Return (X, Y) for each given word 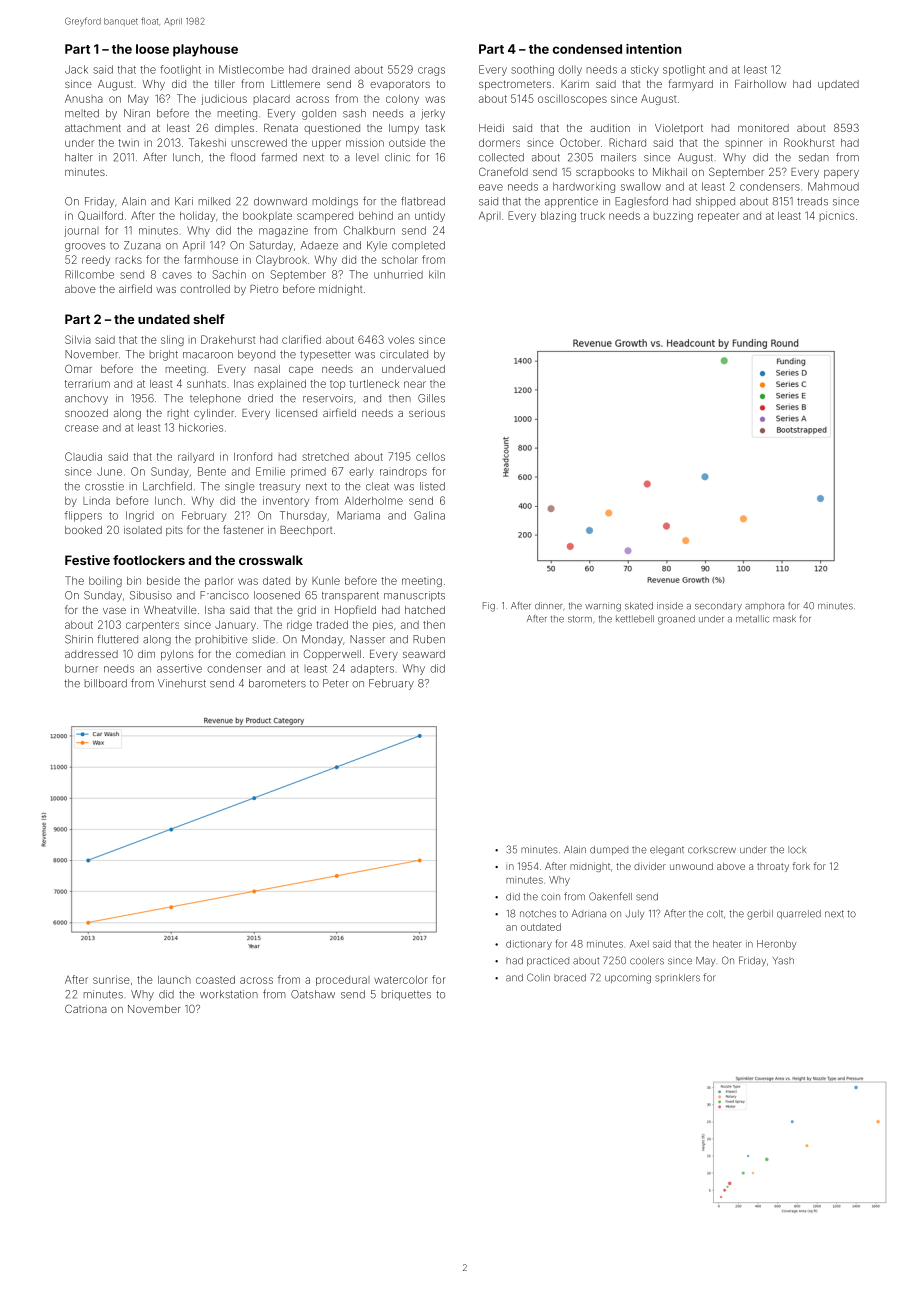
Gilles (431, 398)
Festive (87, 560)
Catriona (86, 1008)
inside (670, 606)
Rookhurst (809, 142)
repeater (718, 217)
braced (570, 978)
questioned (332, 129)
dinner (548, 606)
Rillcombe (89, 274)
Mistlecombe (251, 69)
